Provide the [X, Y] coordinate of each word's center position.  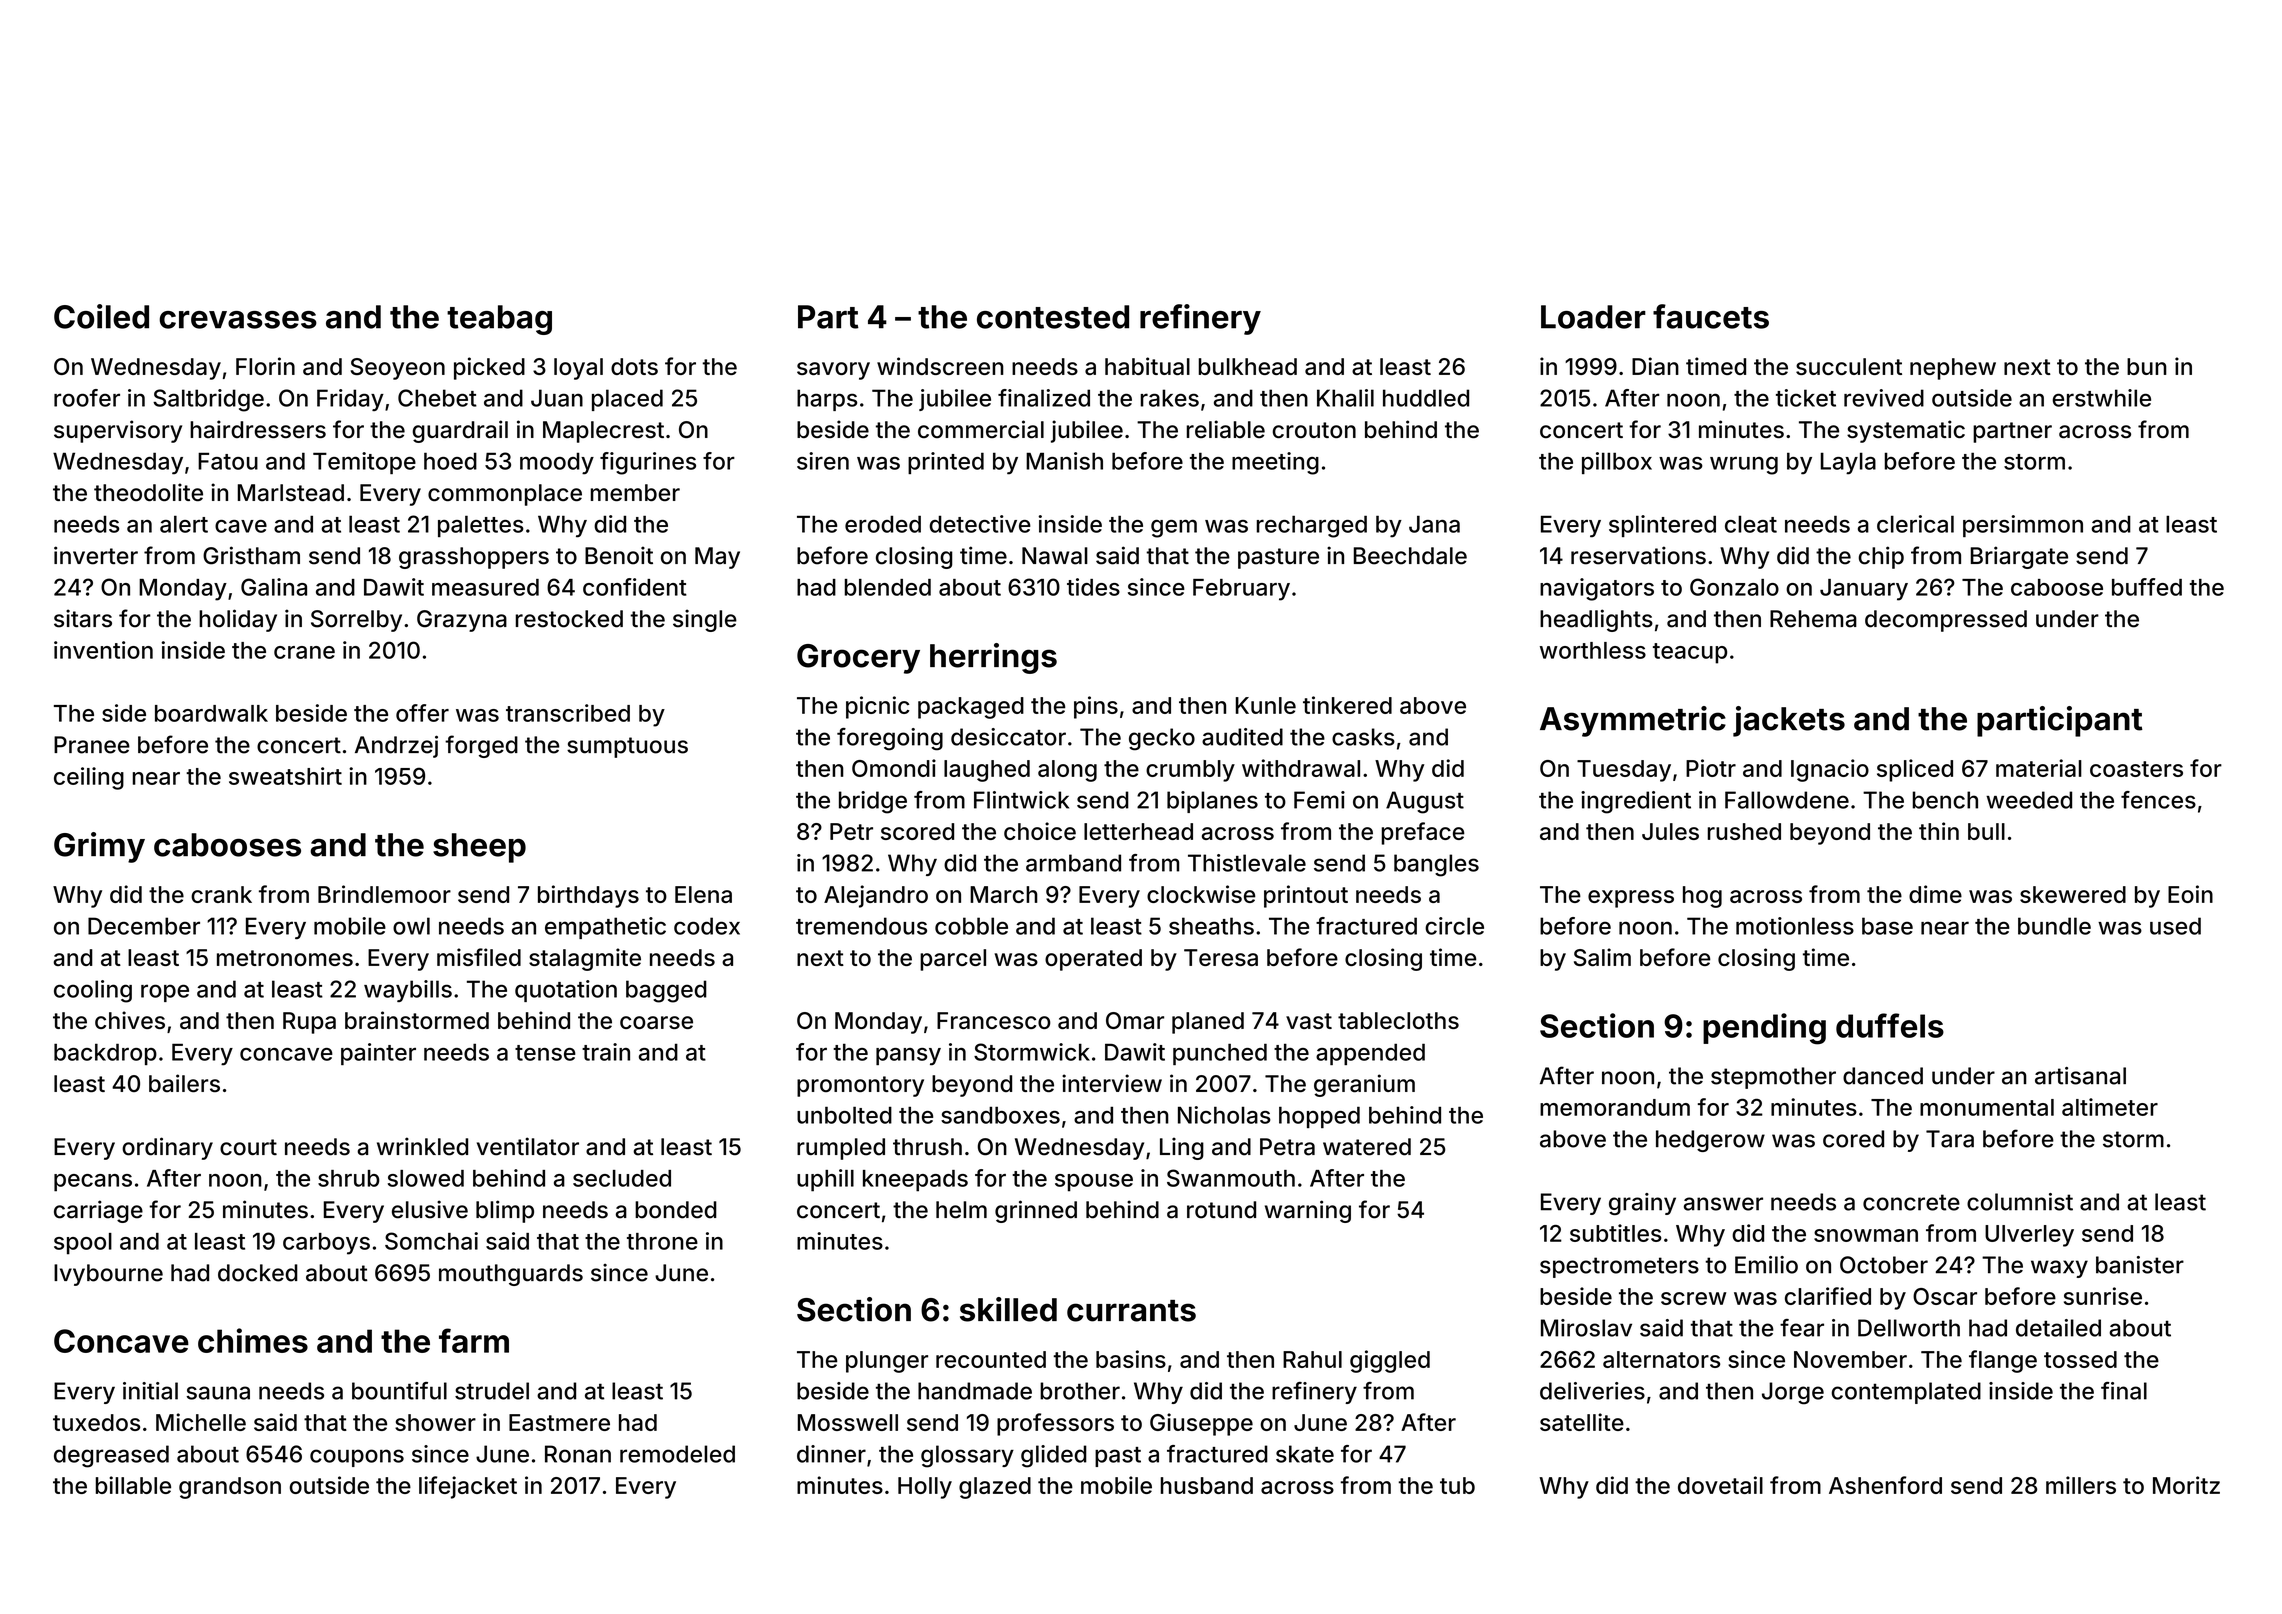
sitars [83, 618]
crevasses [238, 320]
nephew [1953, 369]
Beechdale [1410, 556]
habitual [1147, 366]
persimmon [2023, 526]
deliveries [1592, 1391]
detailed [2058, 1328]
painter [378, 1054]
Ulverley [2029, 1236]
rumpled [841, 1149]
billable [133, 1485]
